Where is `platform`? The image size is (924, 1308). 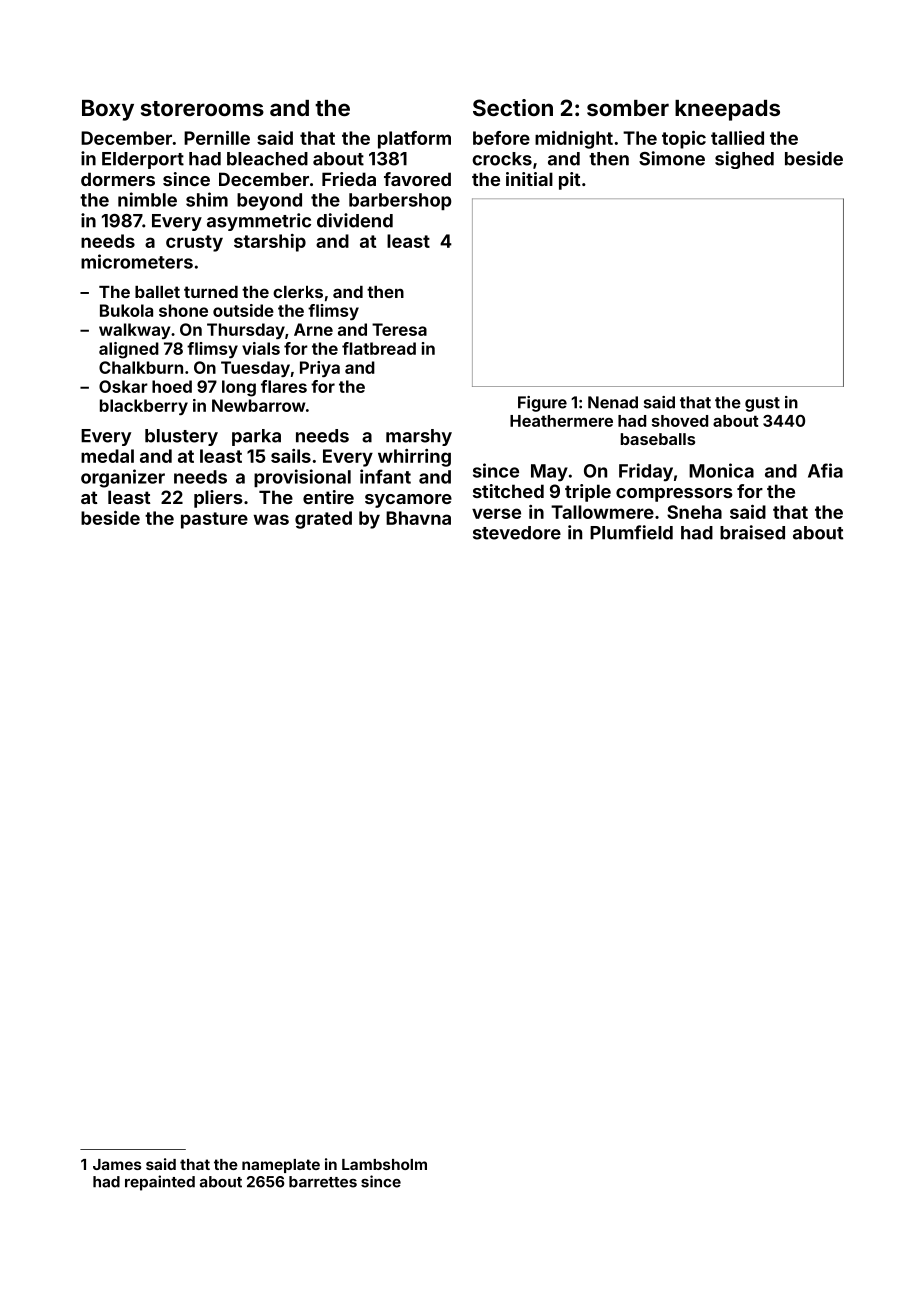
platform is located at coordinates (414, 140).
